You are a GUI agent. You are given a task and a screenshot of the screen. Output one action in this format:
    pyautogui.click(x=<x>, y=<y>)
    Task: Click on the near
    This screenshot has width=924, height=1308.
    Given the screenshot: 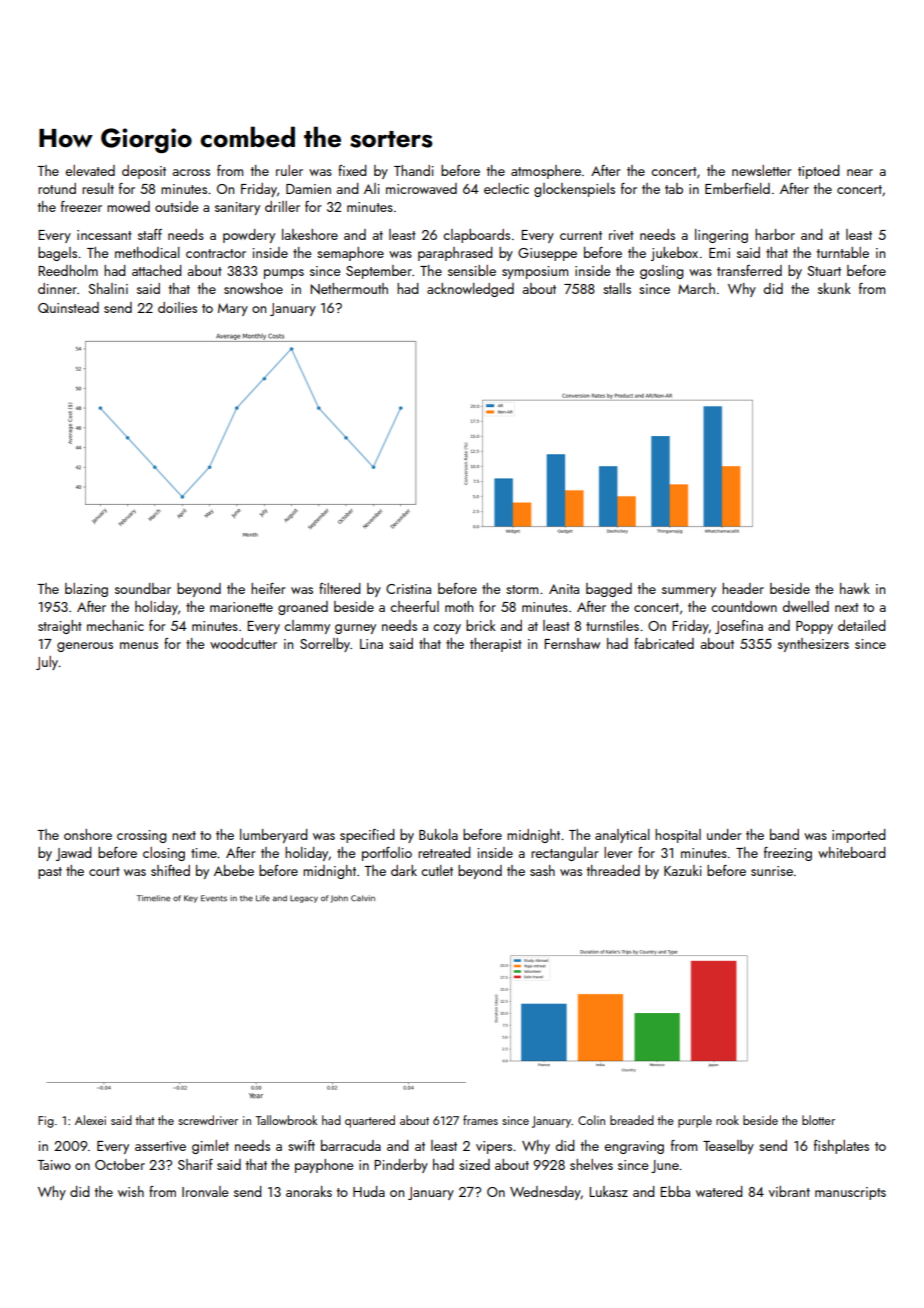 What is the action you would take?
    pyautogui.click(x=860, y=172)
